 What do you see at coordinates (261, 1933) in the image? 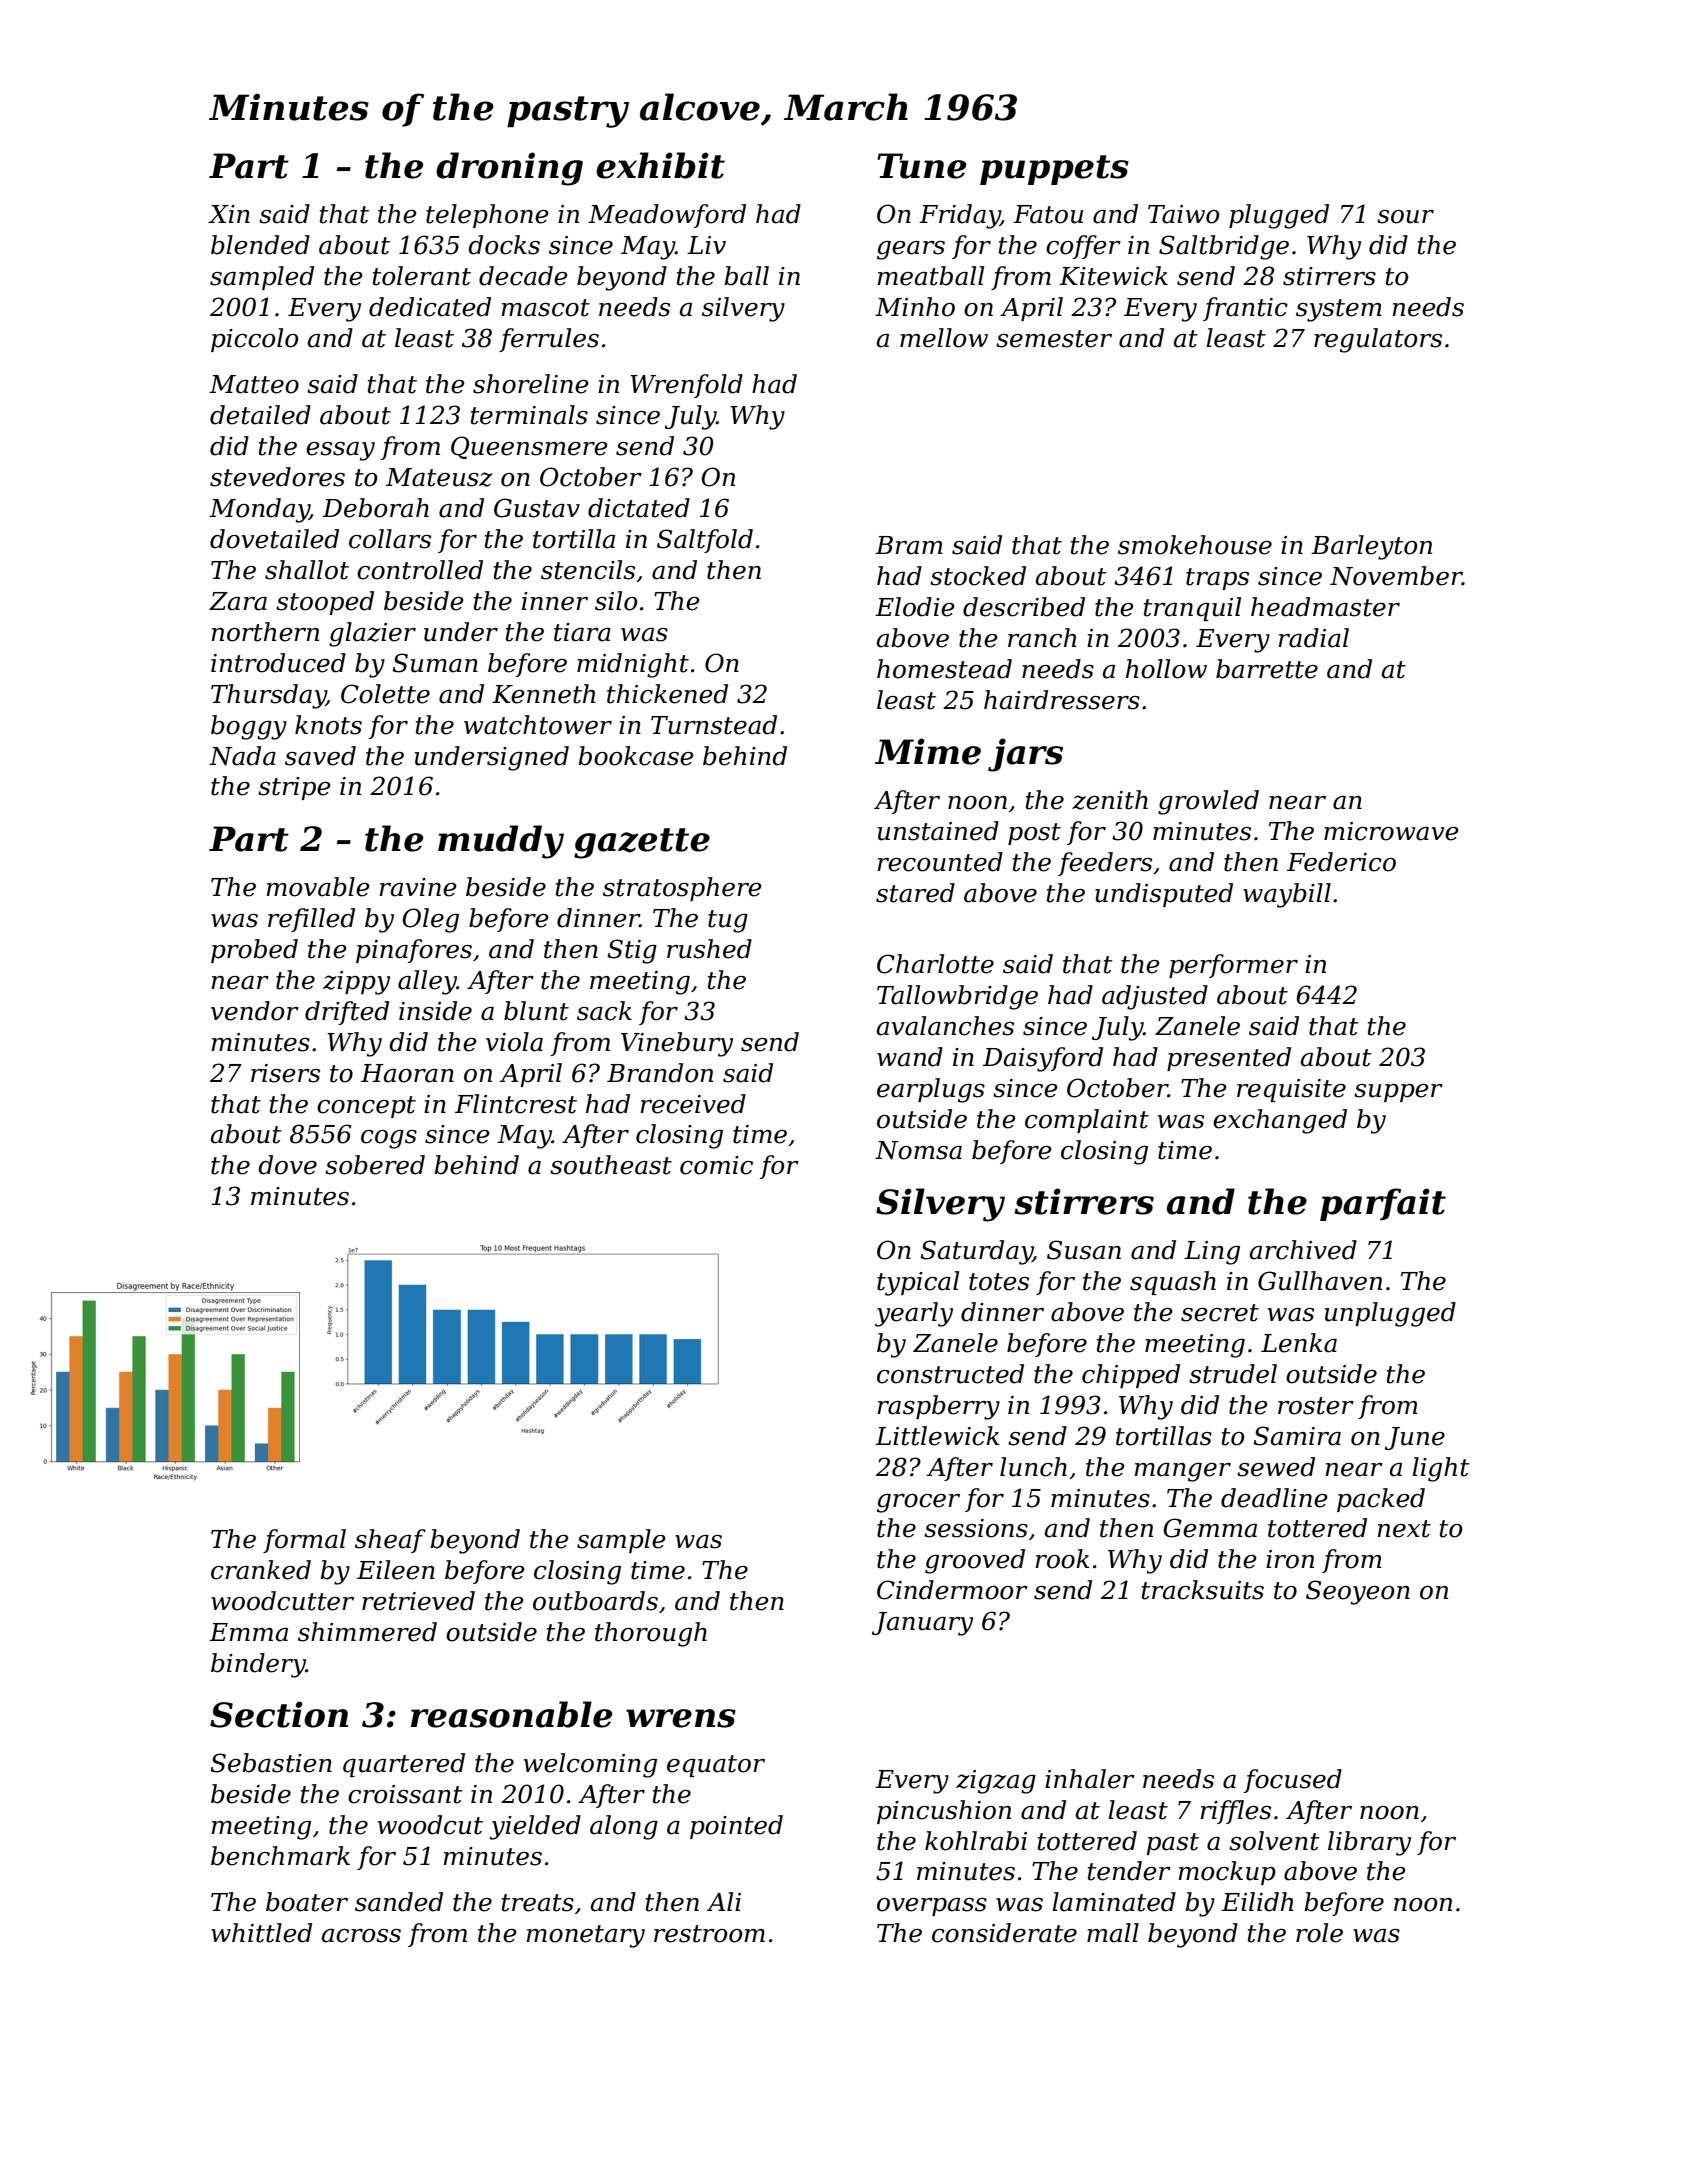
I see `whittled` at bounding box center [261, 1933].
